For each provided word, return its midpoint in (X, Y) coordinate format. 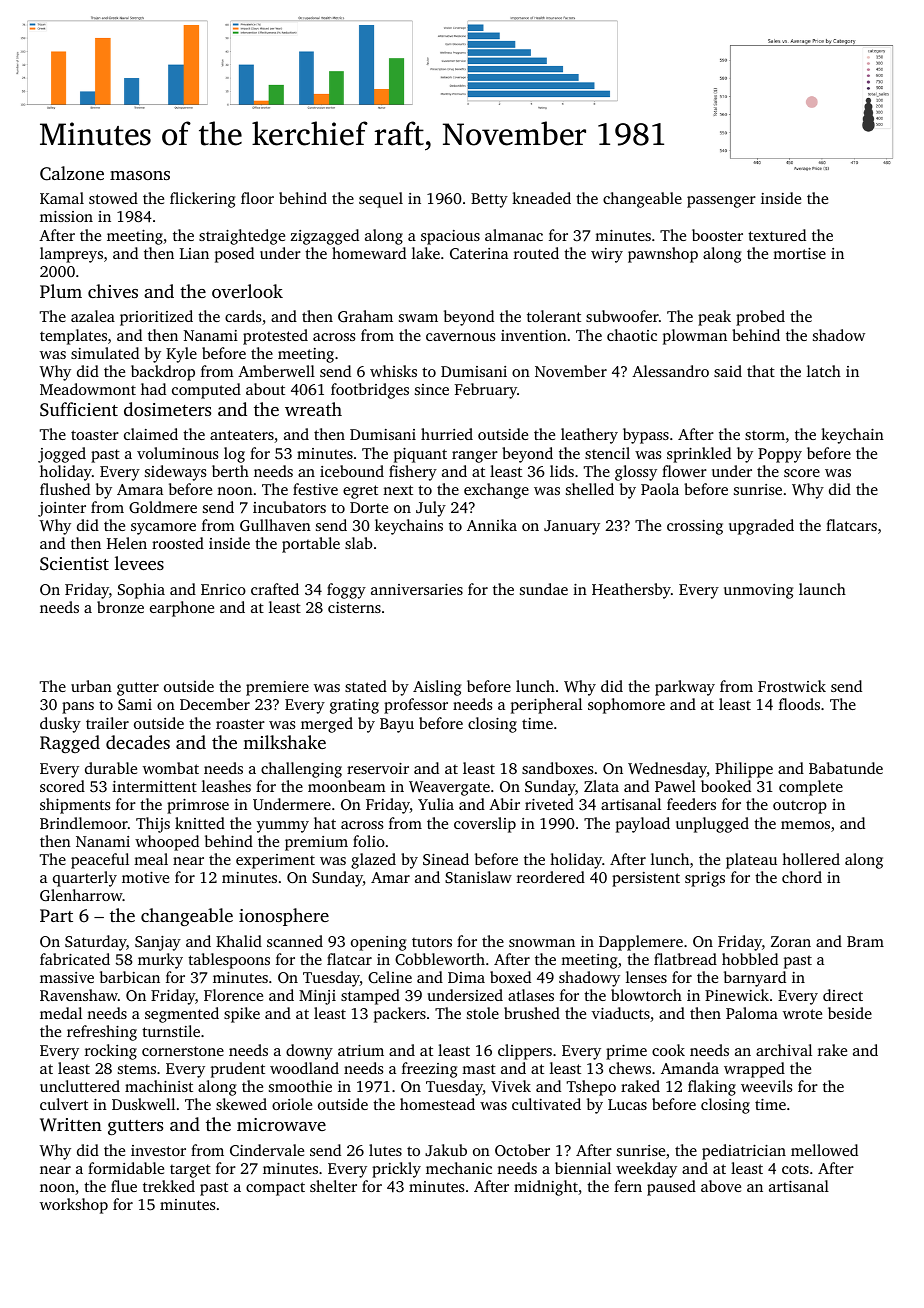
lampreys (71, 255)
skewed (241, 1104)
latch (824, 371)
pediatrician (744, 1152)
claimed (151, 434)
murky (160, 961)
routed (536, 253)
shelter (333, 1186)
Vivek (511, 1086)
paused (671, 1188)
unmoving (758, 591)
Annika (492, 525)
